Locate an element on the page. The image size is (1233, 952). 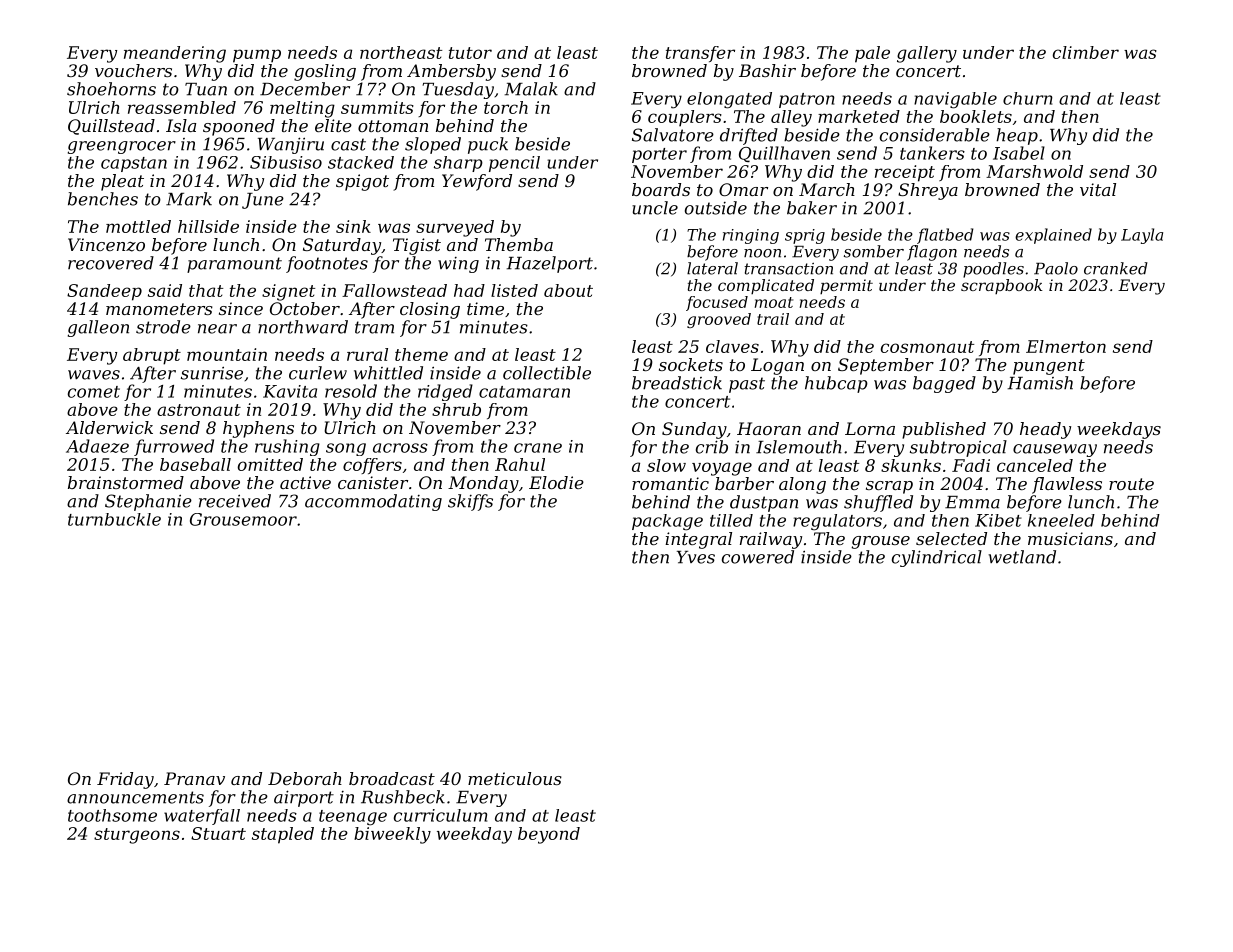
pump is located at coordinates (257, 56).
